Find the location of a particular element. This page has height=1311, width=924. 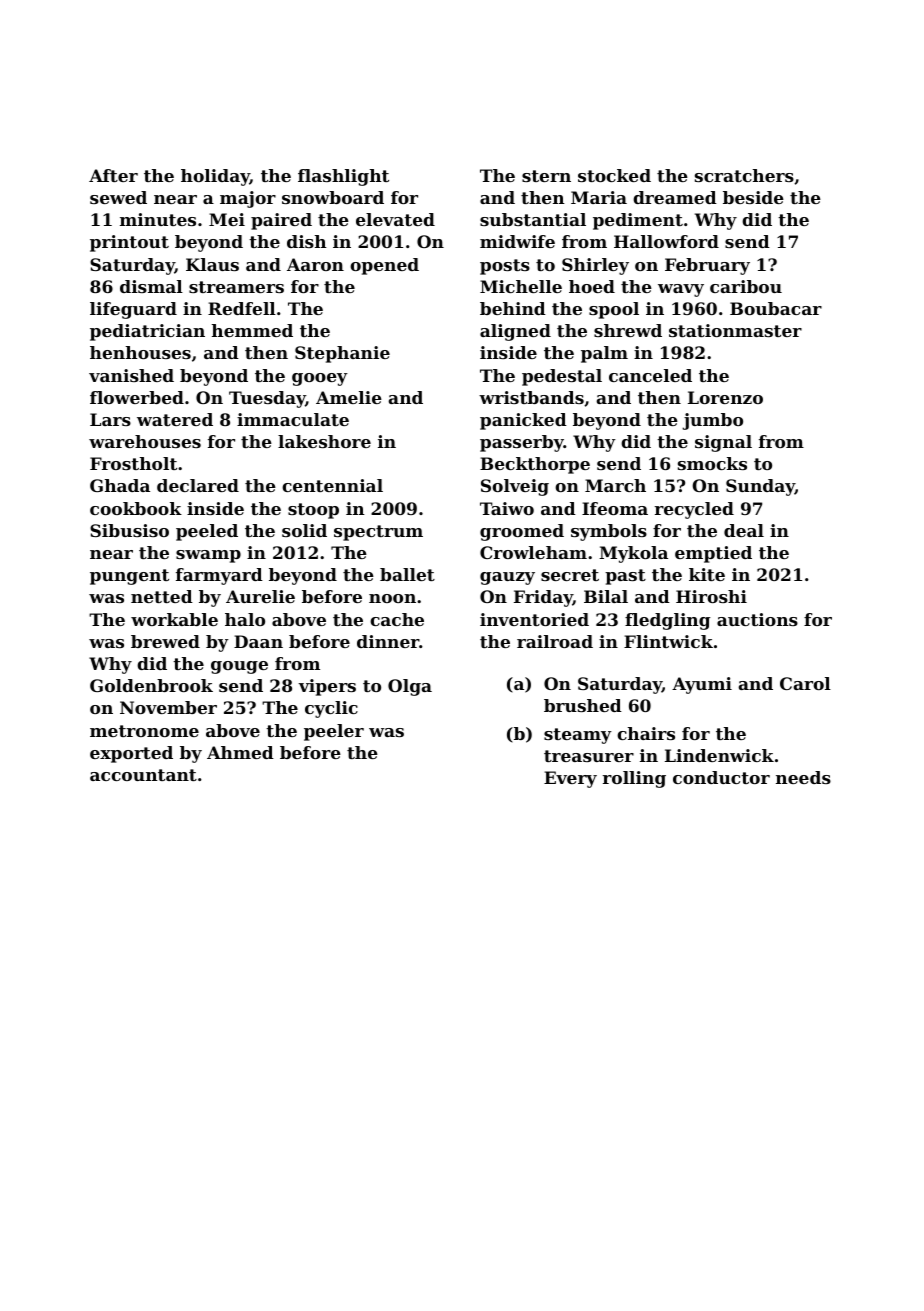

peeler is located at coordinates (334, 732).
